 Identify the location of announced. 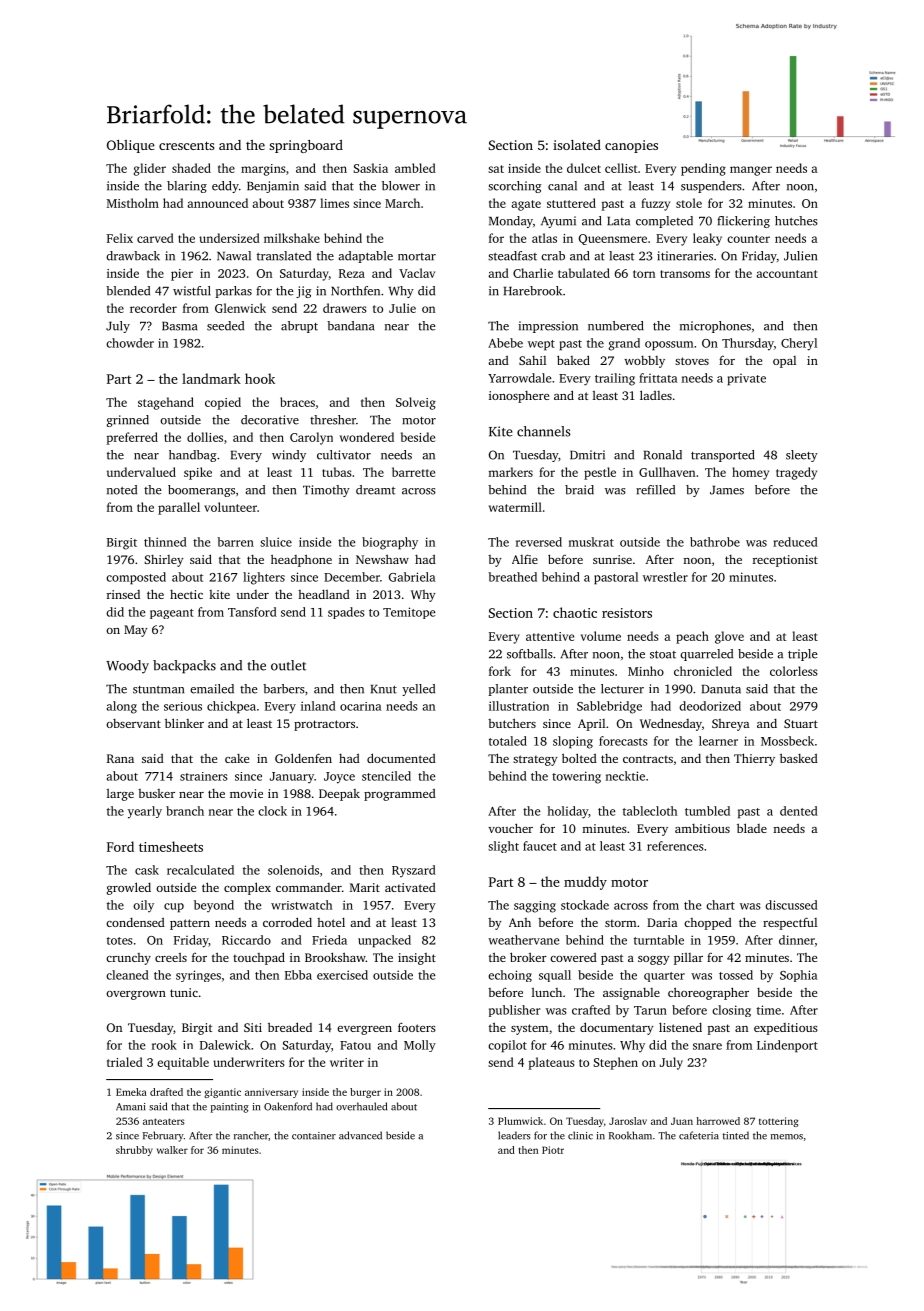
(217, 203).
